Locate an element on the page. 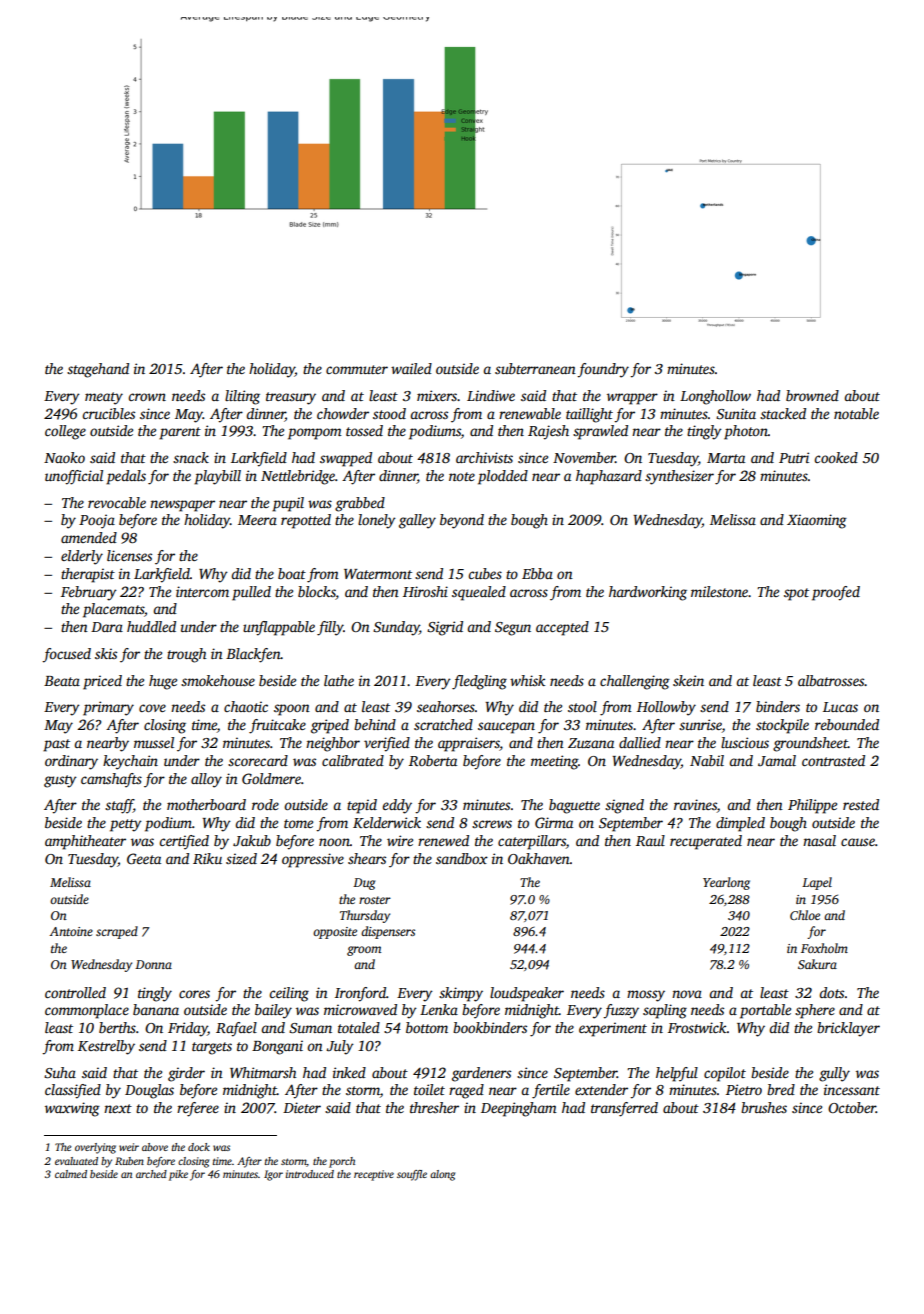 This document has height=1314, width=924. stacked is located at coordinates (783, 413).
